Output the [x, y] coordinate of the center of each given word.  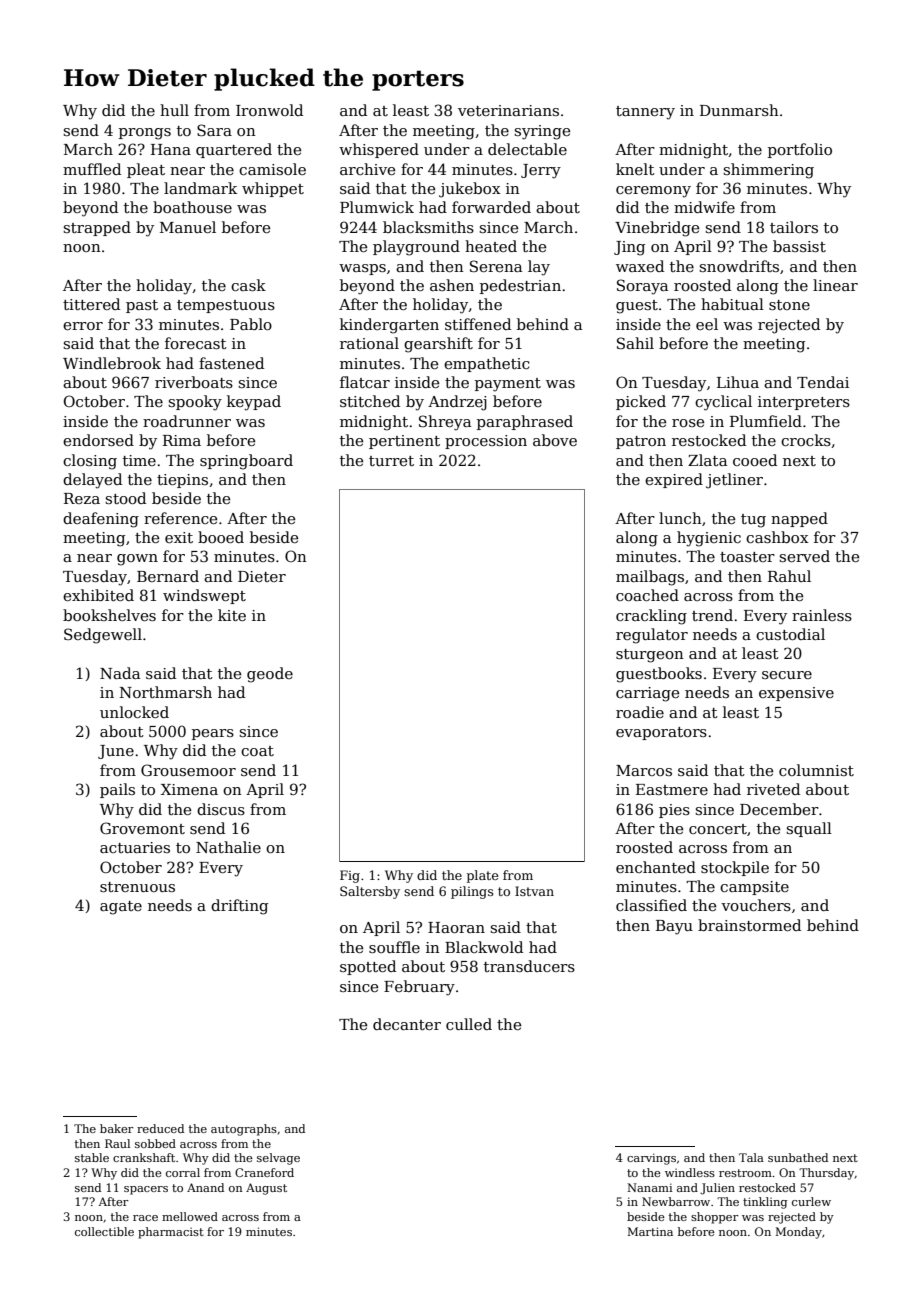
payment [508, 385]
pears [213, 734]
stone [789, 305]
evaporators [661, 733]
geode [270, 675]
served [804, 556]
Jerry [541, 171]
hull [174, 110]
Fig [350, 876]
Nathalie [228, 847]
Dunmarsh [739, 110]
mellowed [190, 1216]
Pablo [251, 324]
